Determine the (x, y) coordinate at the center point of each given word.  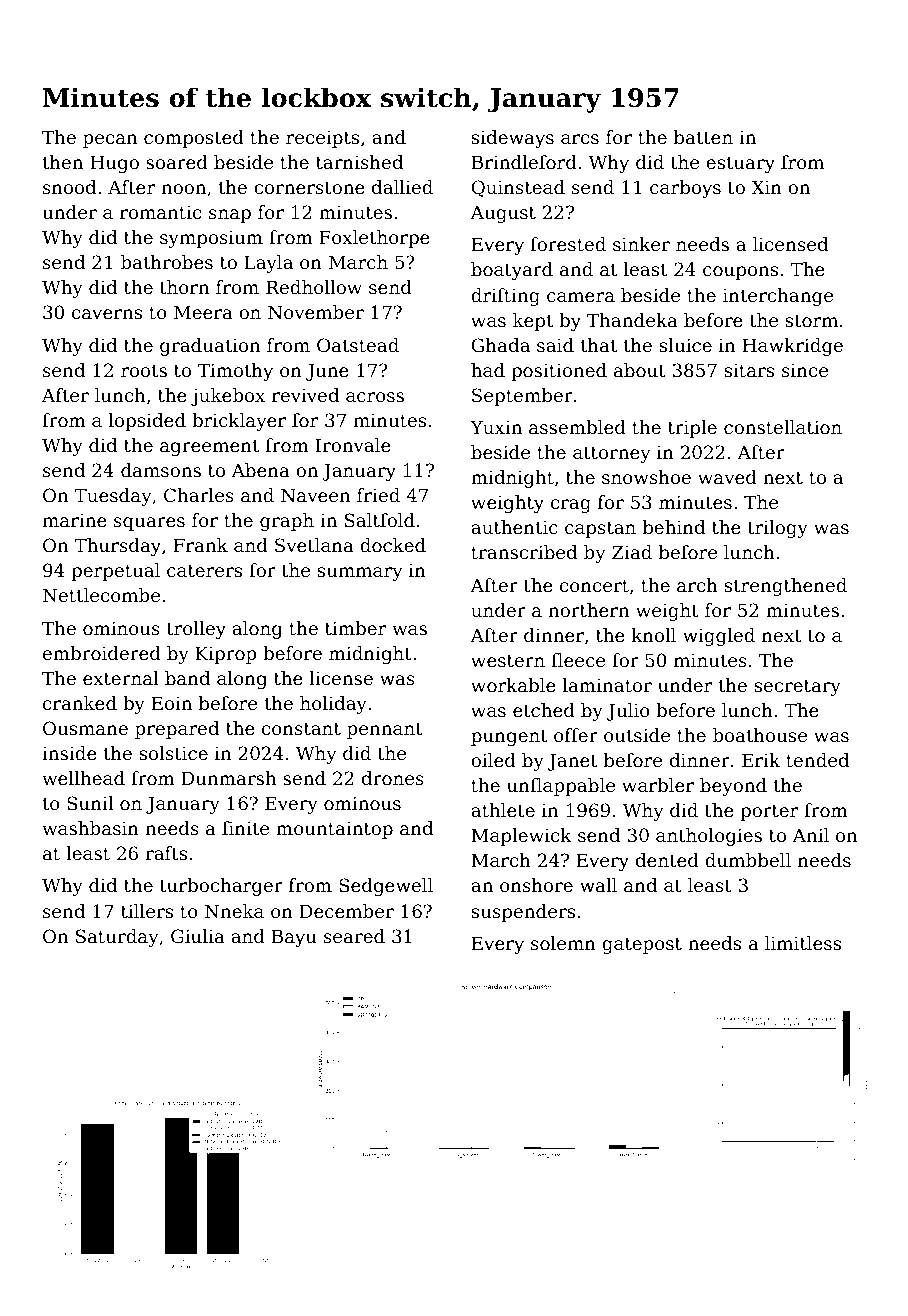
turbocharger (221, 887)
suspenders (523, 913)
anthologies (709, 837)
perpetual (115, 572)
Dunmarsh (228, 778)
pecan (110, 141)
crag (571, 506)
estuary (740, 164)
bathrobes (167, 262)
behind (674, 527)
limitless (803, 943)
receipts (322, 139)
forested (568, 244)
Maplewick (522, 837)
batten (703, 137)
